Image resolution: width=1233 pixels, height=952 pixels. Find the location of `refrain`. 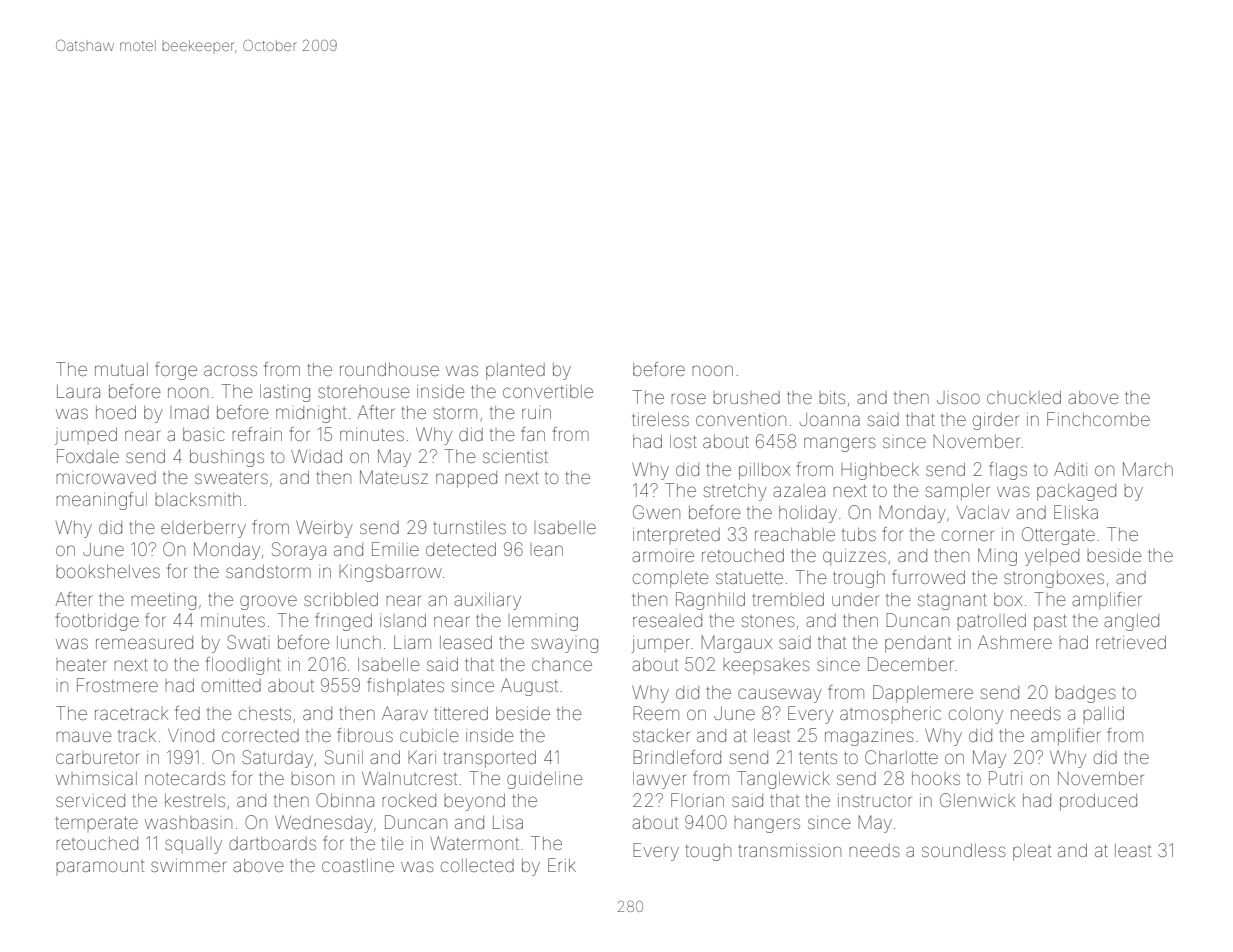

refrain is located at coordinates (257, 434).
